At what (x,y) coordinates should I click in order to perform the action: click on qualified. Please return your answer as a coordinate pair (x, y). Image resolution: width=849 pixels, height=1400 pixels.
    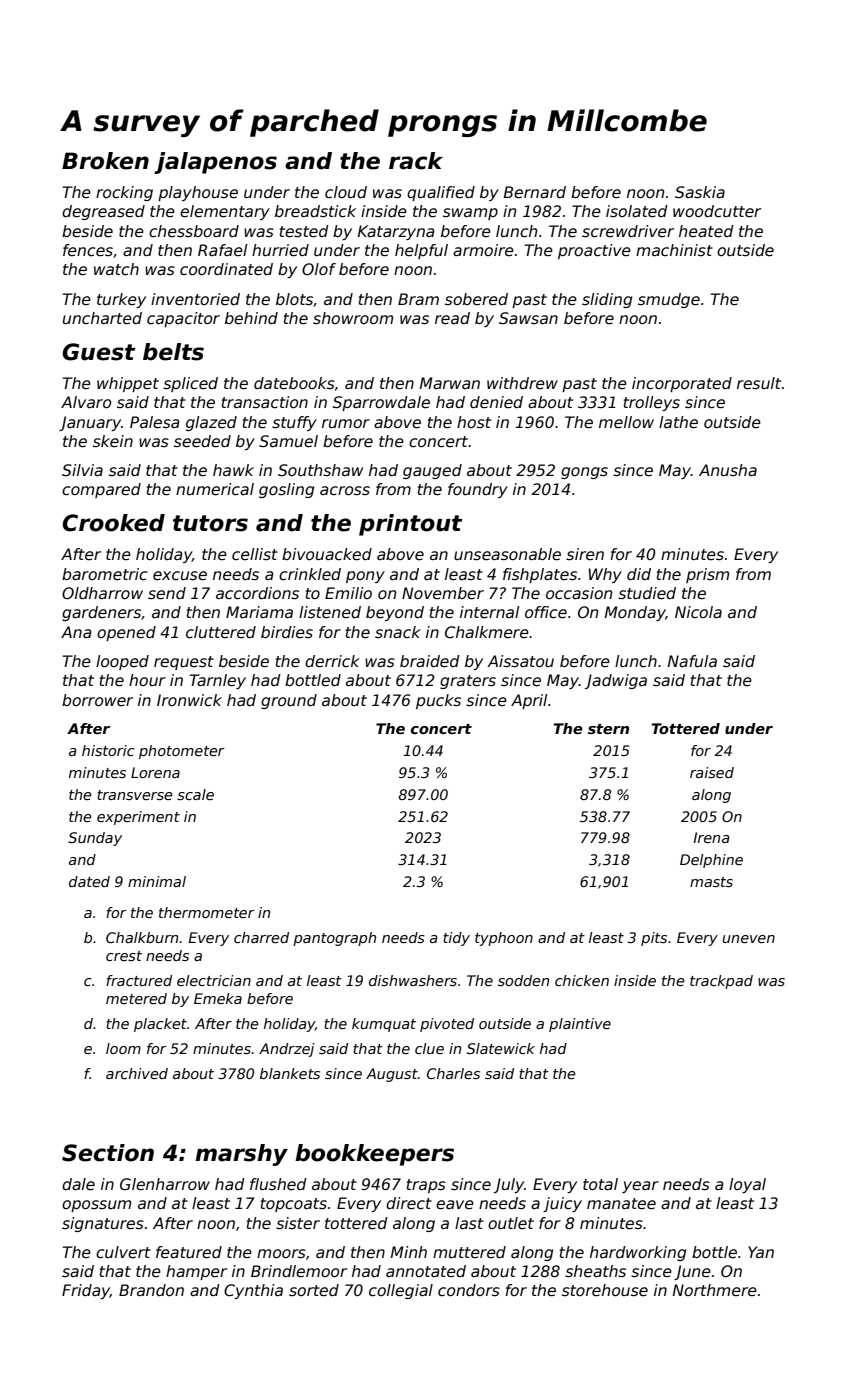
    Looking at the image, I should click on (441, 193).
